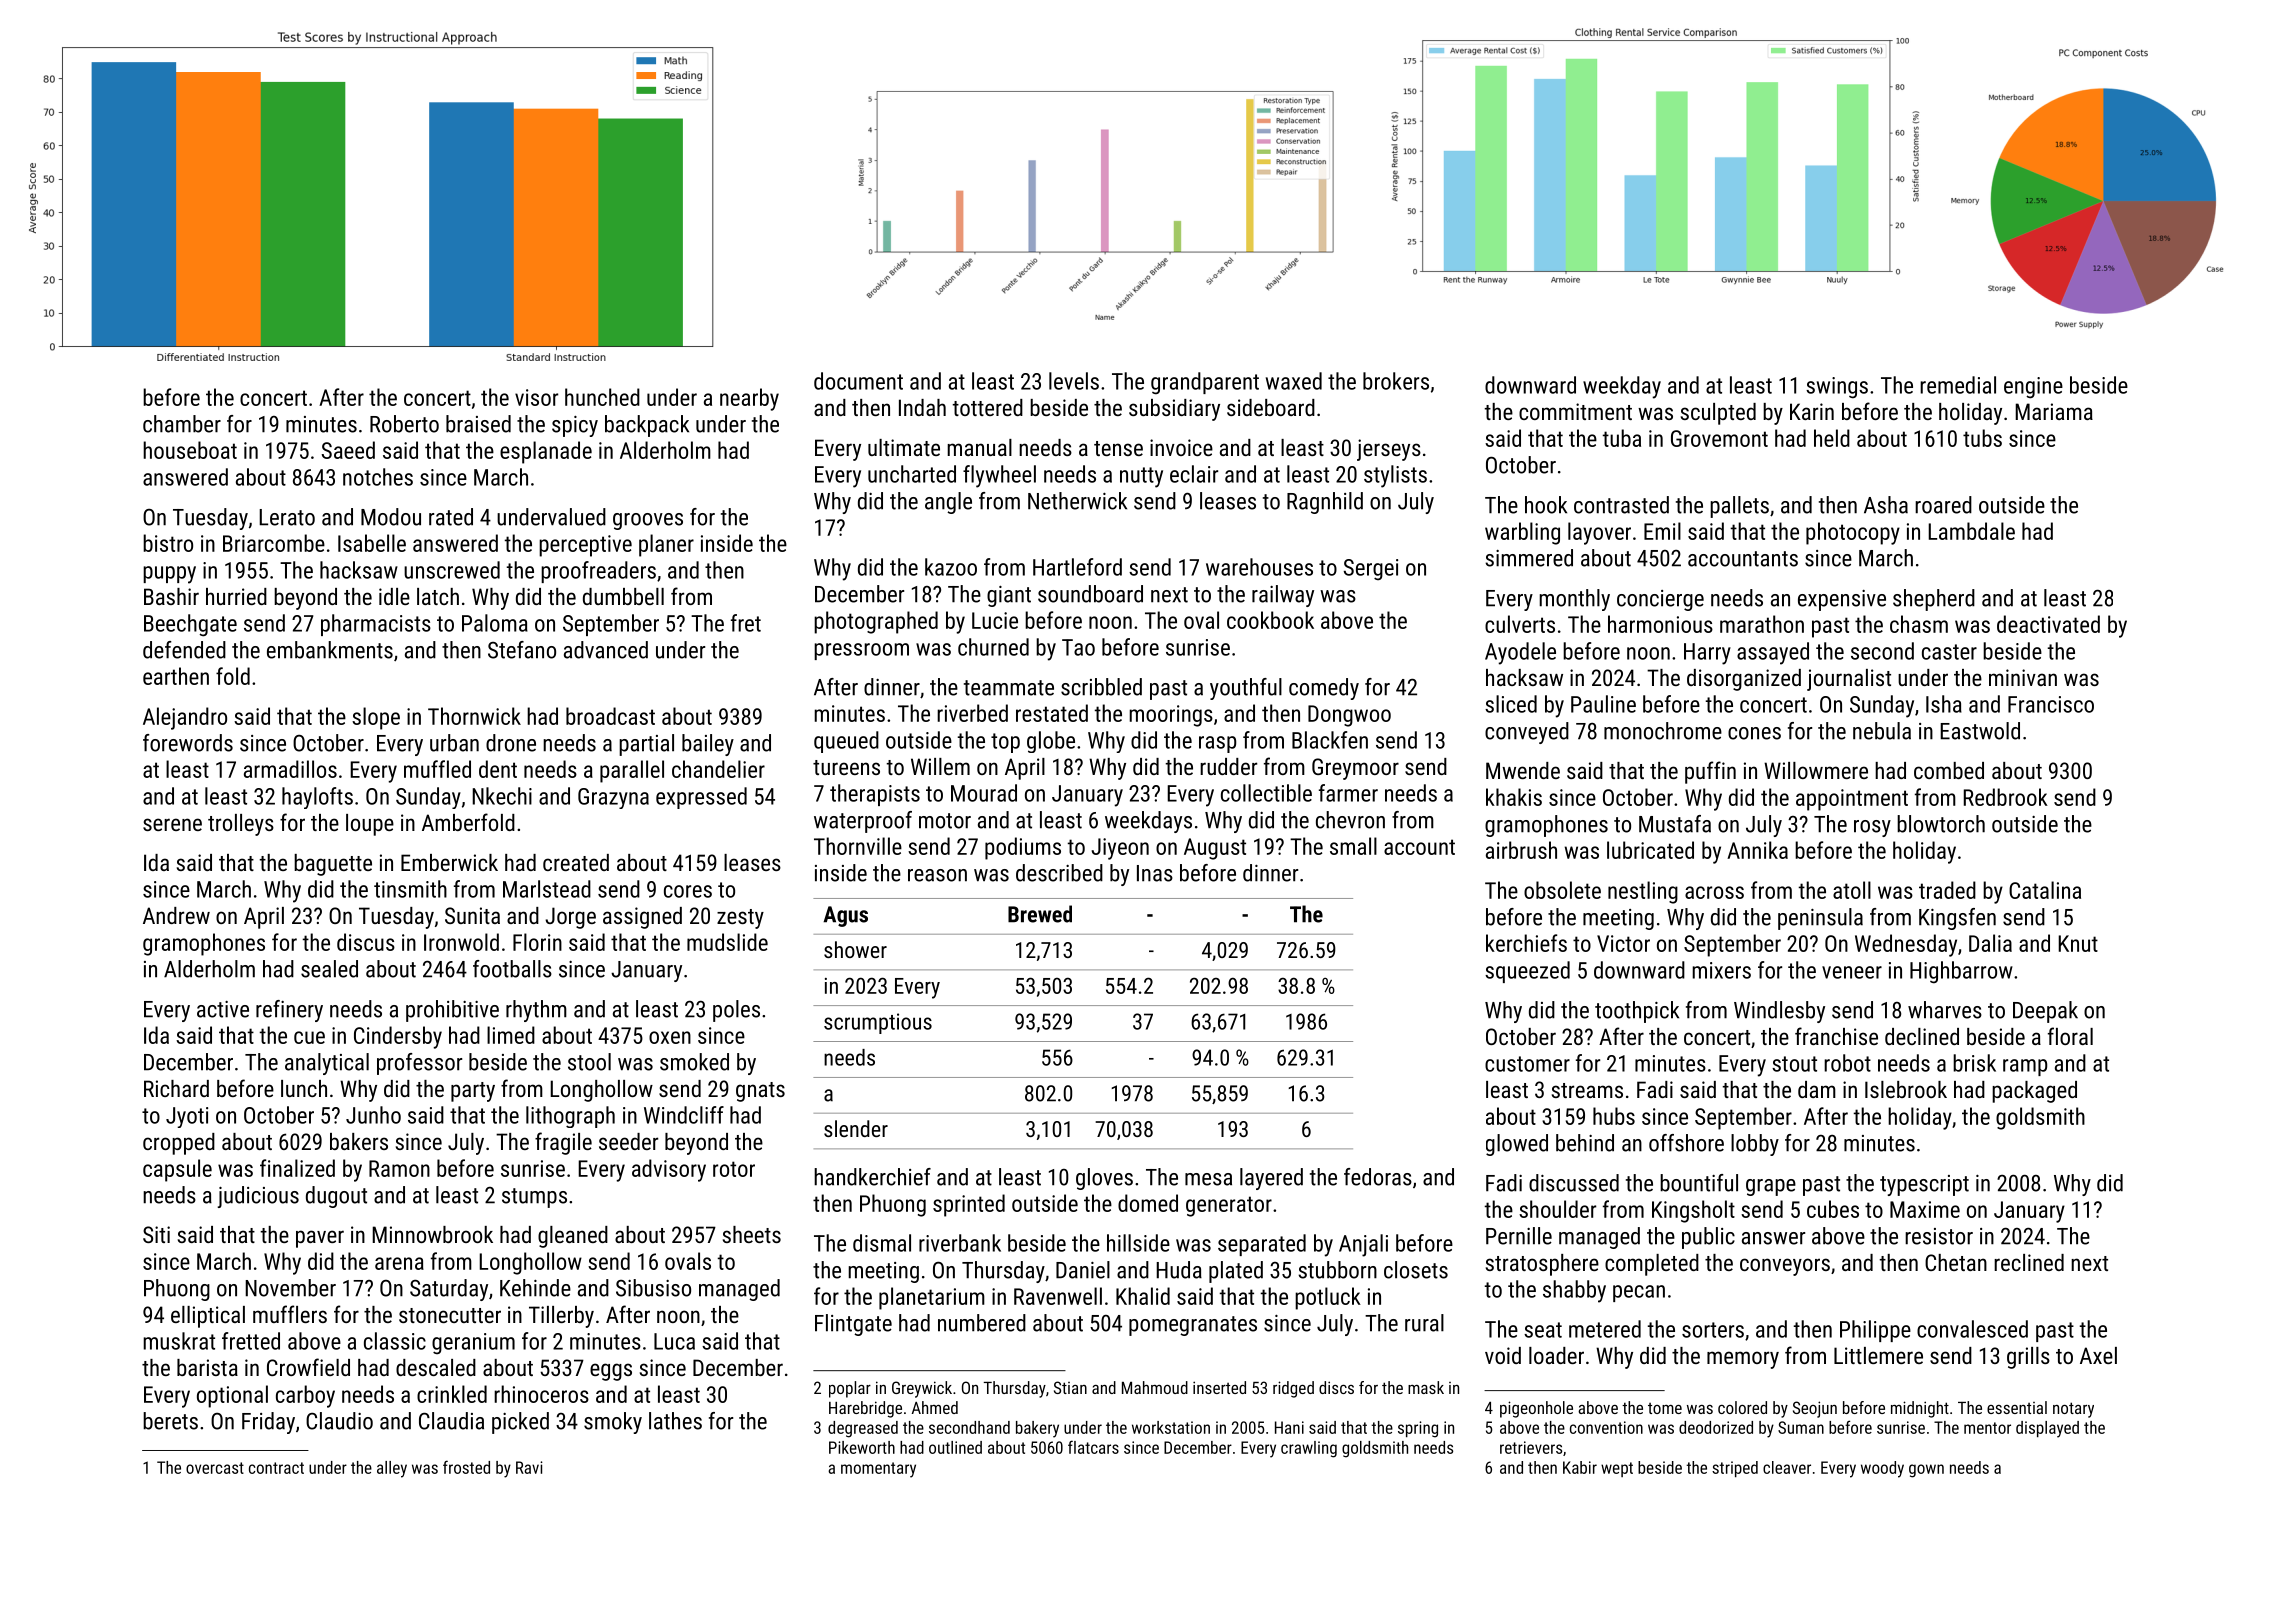 The image size is (2274, 1608). I want to click on prohibitive, so click(452, 1011).
